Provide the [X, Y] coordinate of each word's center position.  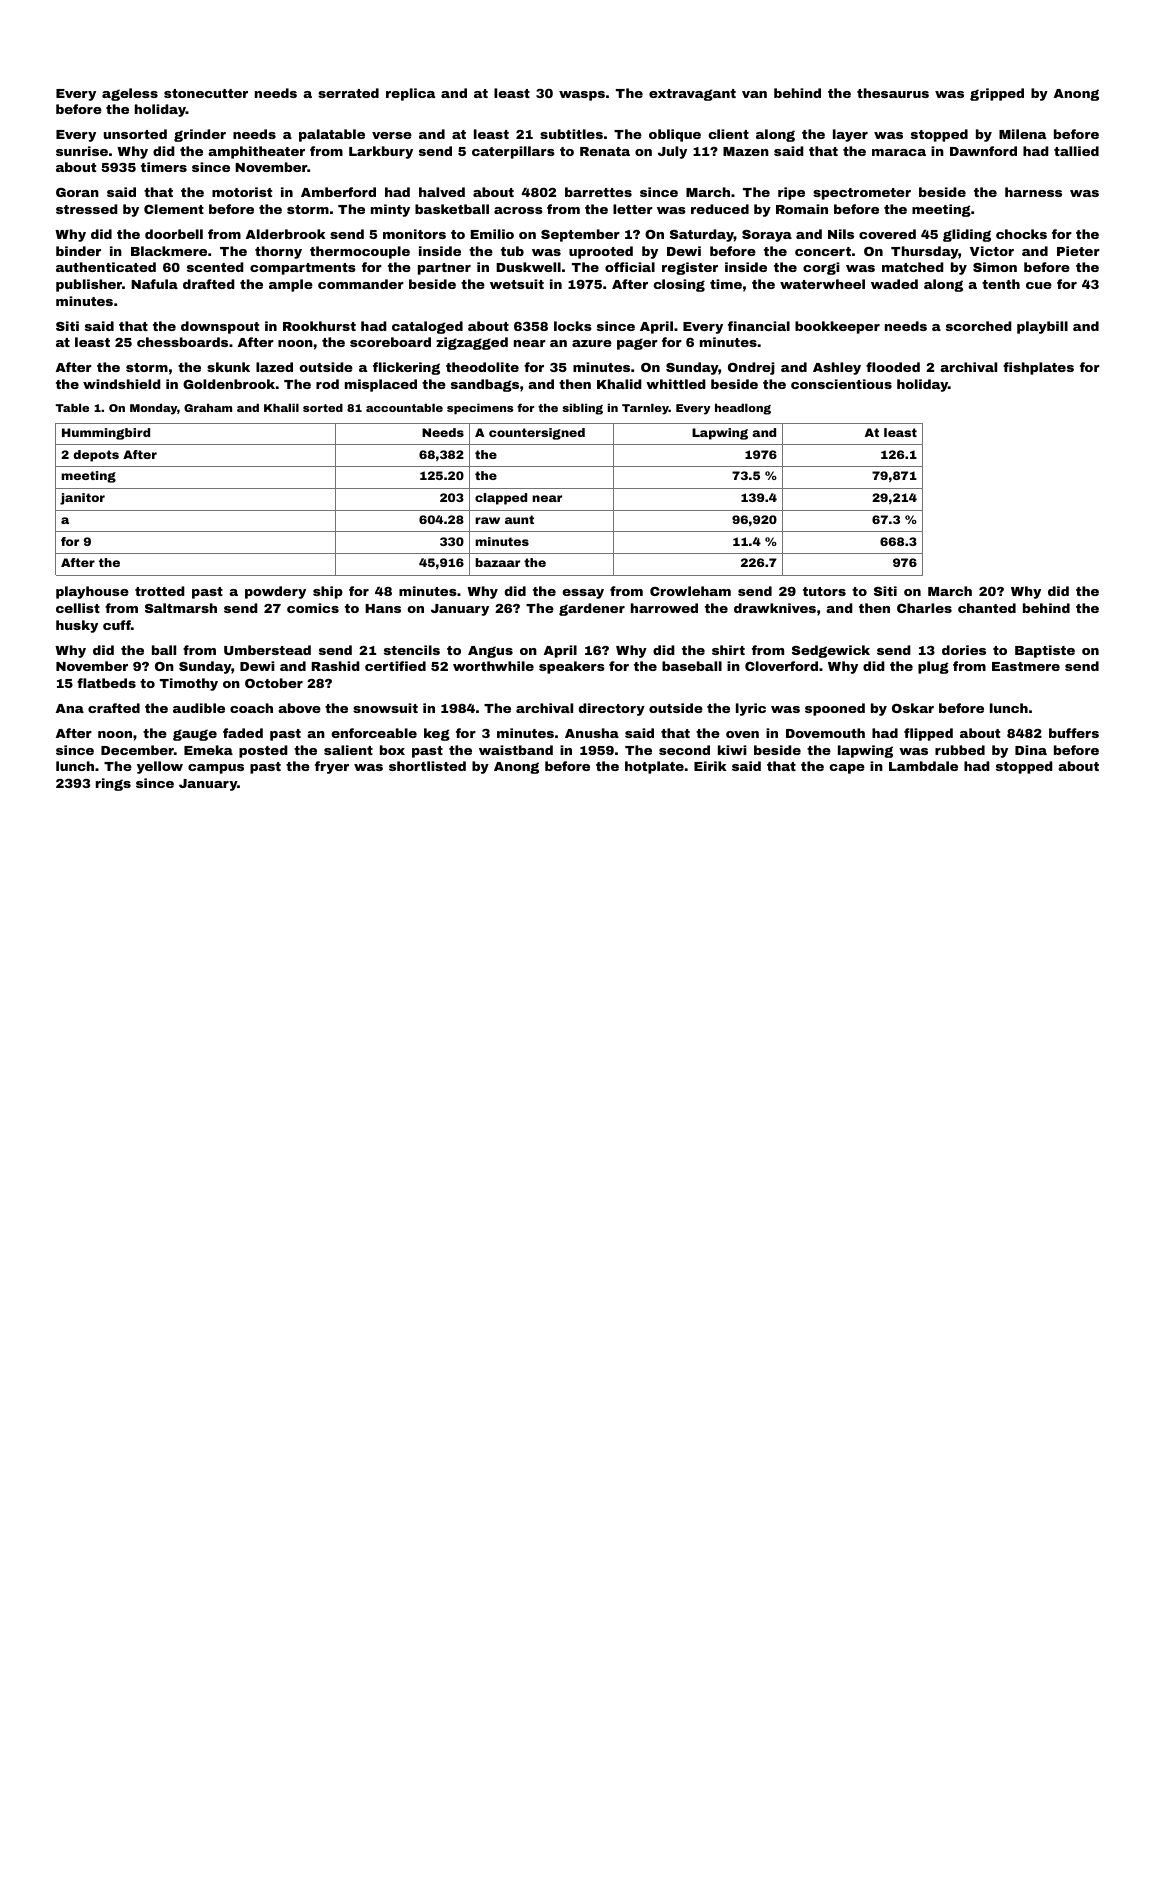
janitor [82, 499]
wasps [582, 96]
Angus [490, 652]
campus [216, 769]
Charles [924, 608]
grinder [200, 135]
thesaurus [893, 93]
